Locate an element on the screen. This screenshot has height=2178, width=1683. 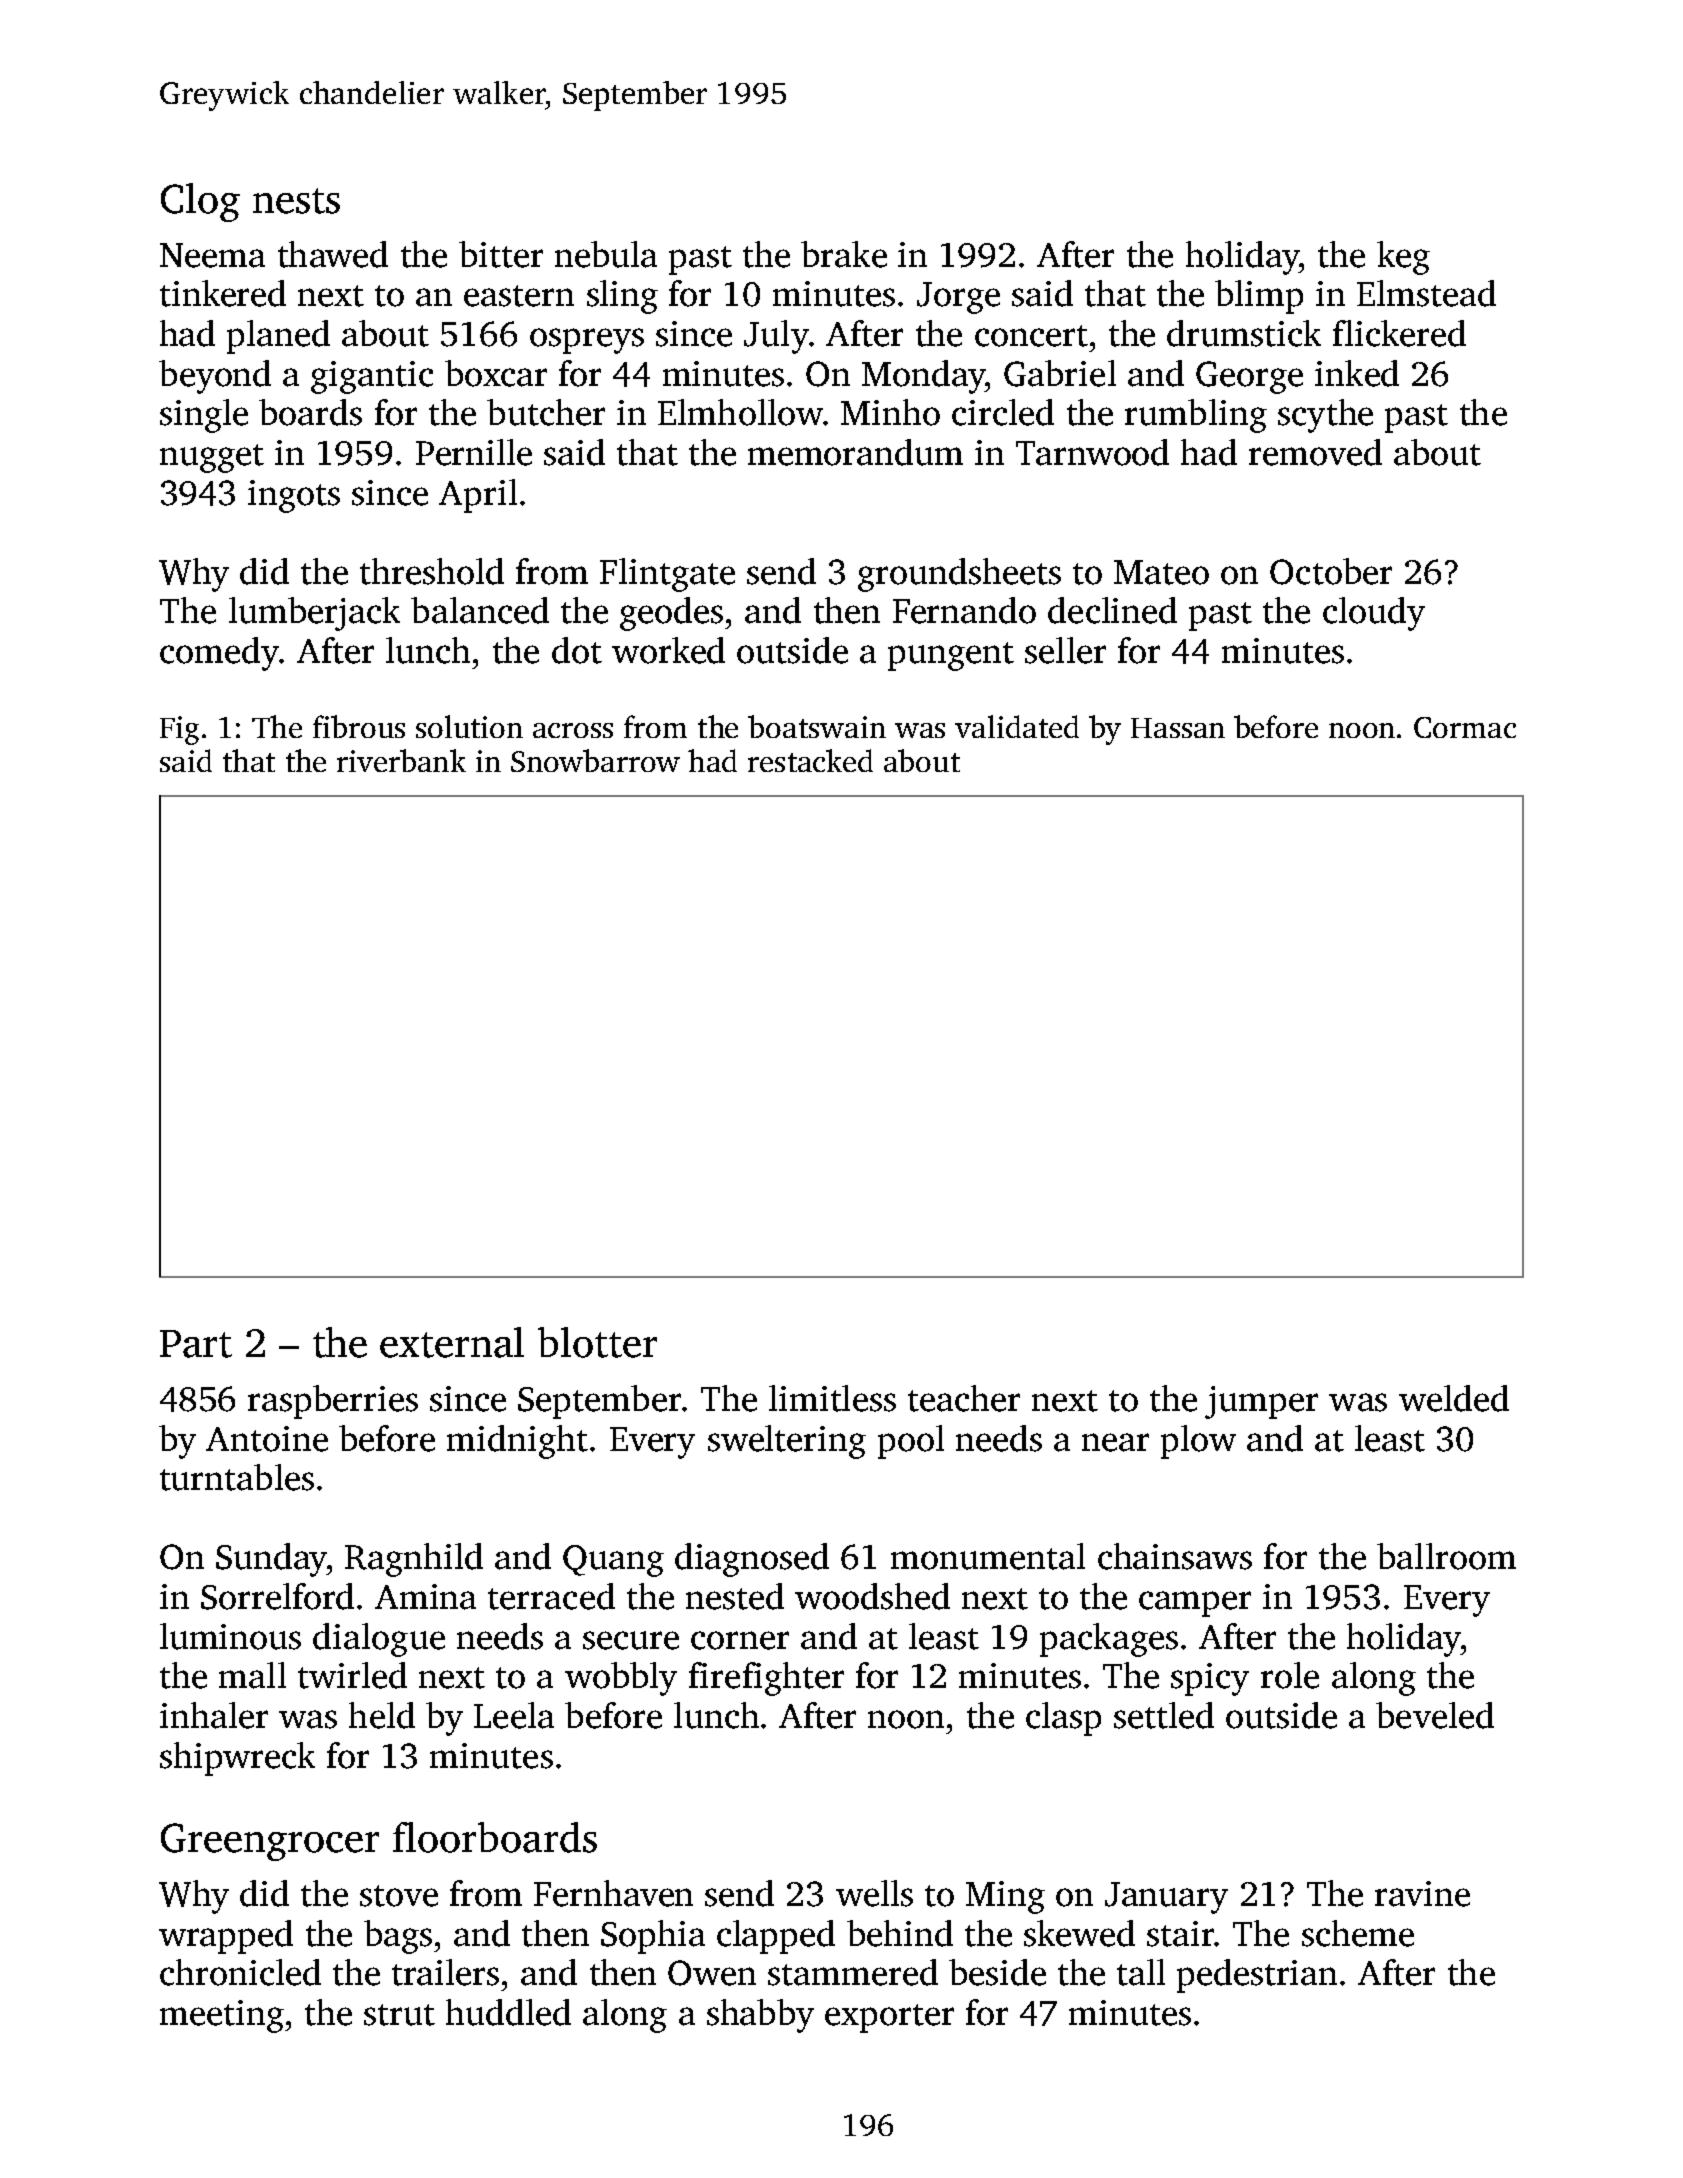
turntables is located at coordinates (237, 1477).
